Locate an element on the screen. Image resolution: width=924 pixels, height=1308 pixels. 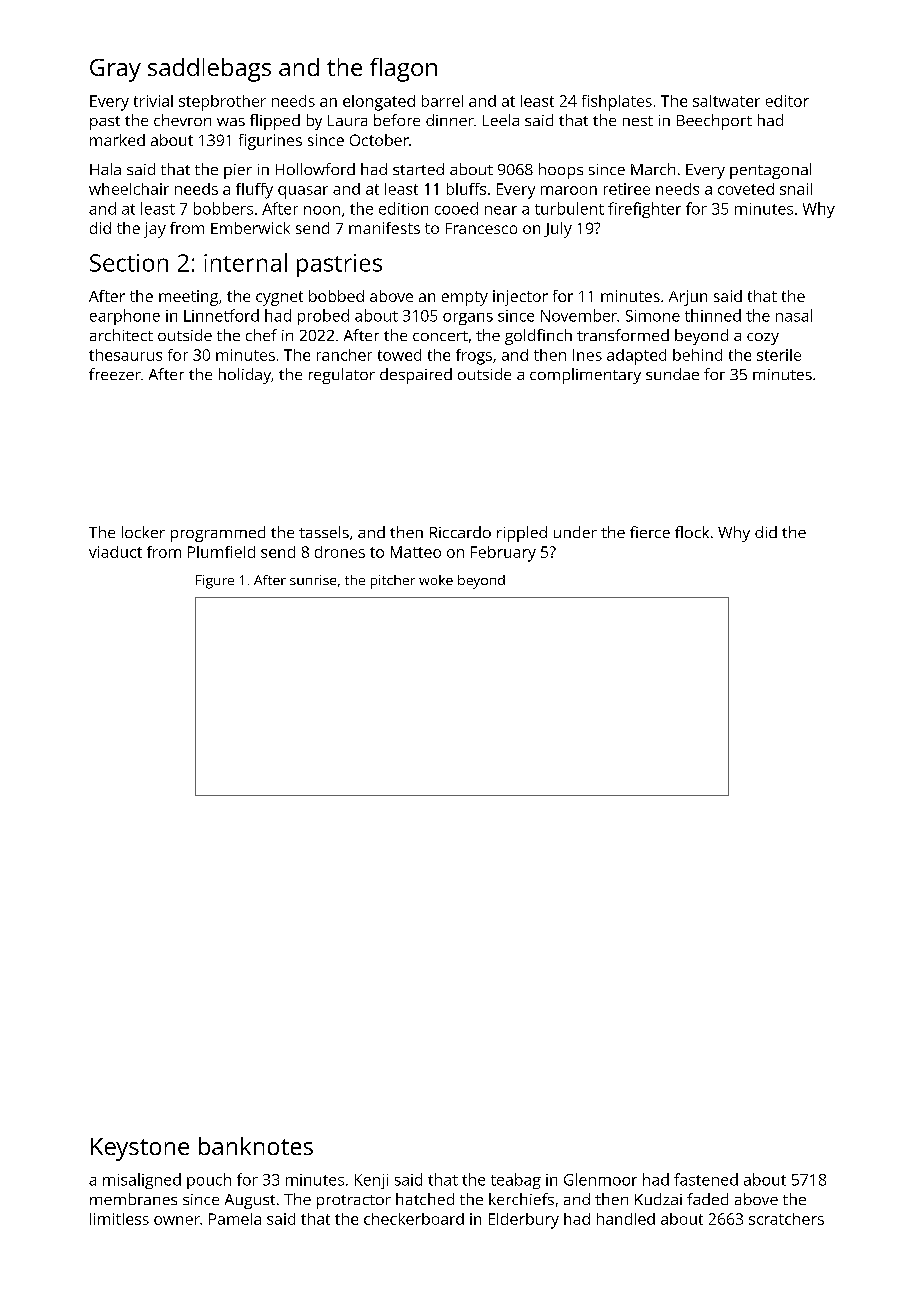
Elderbury is located at coordinates (524, 1221).
